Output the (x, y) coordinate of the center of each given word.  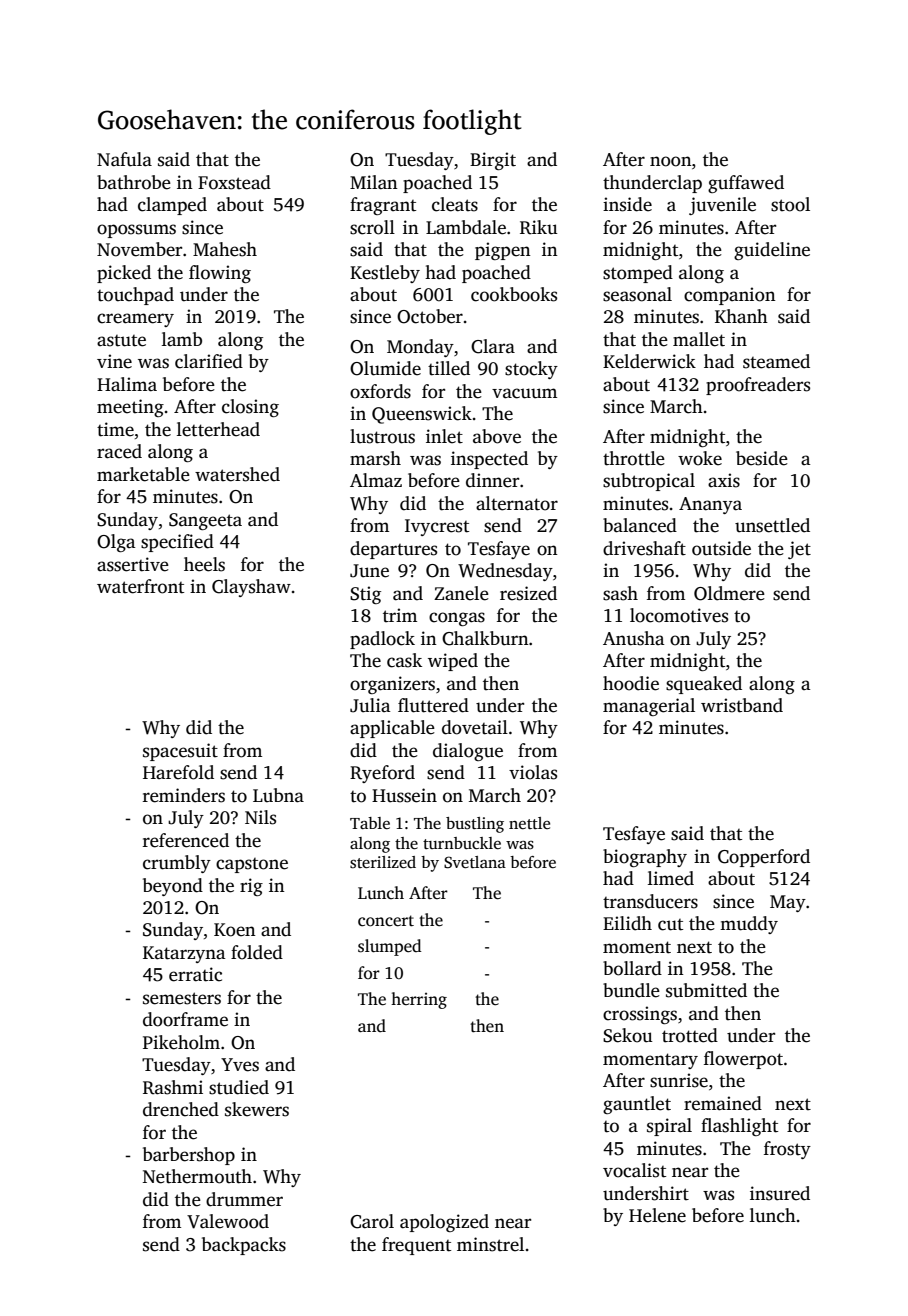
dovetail (475, 727)
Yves (240, 1065)
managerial (649, 707)
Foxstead (234, 182)
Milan (374, 182)
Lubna (278, 795)
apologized (444, 1223)
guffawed (746, 184)
